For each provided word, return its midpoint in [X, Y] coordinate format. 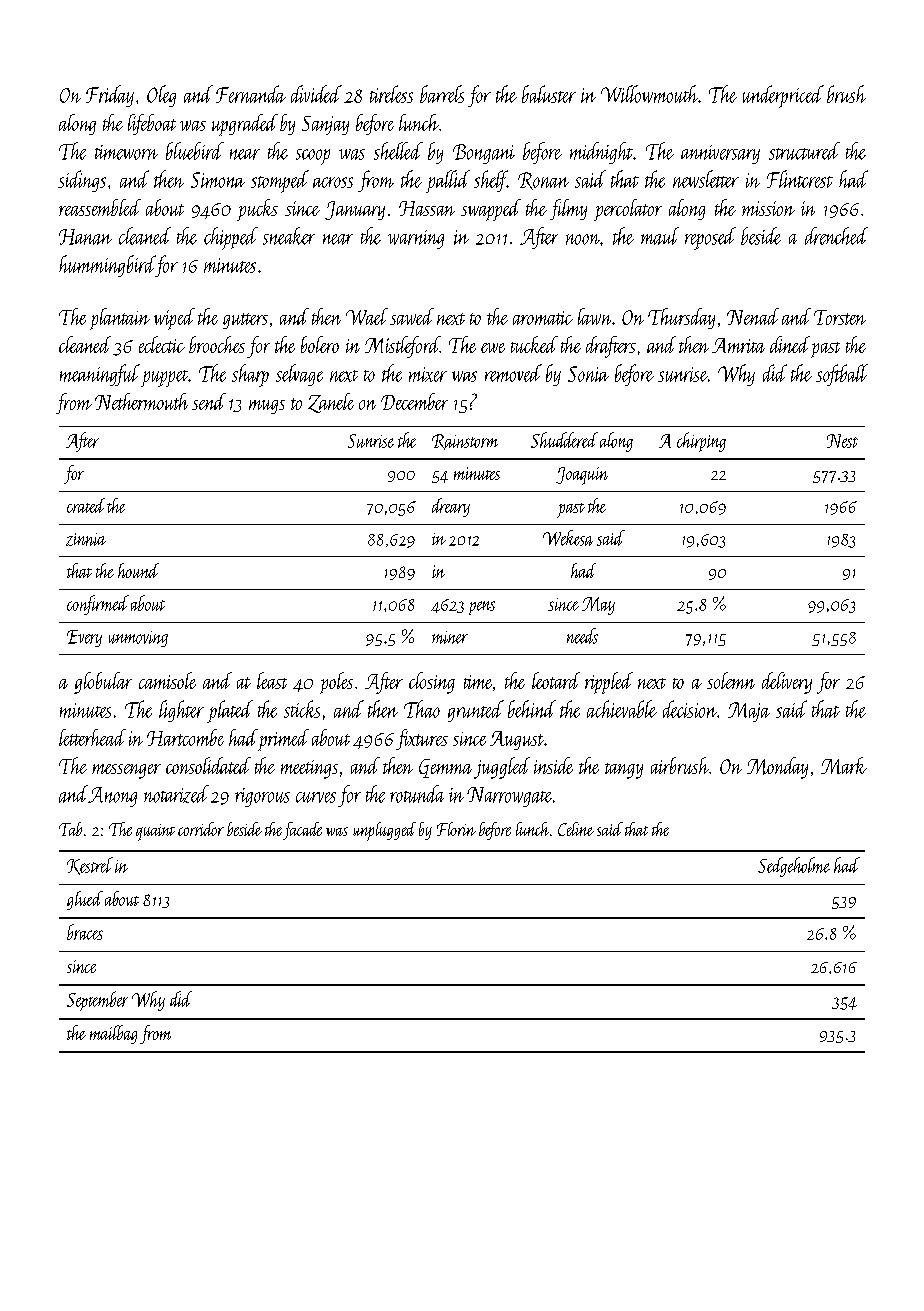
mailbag [113, 1034]
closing [432, 683]
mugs [267, 407]
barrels [442, 94]
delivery [787, 683]
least [272, 680]
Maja [749, 712]
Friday [110, 96]
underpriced [783, 96]
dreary [451, 507]
